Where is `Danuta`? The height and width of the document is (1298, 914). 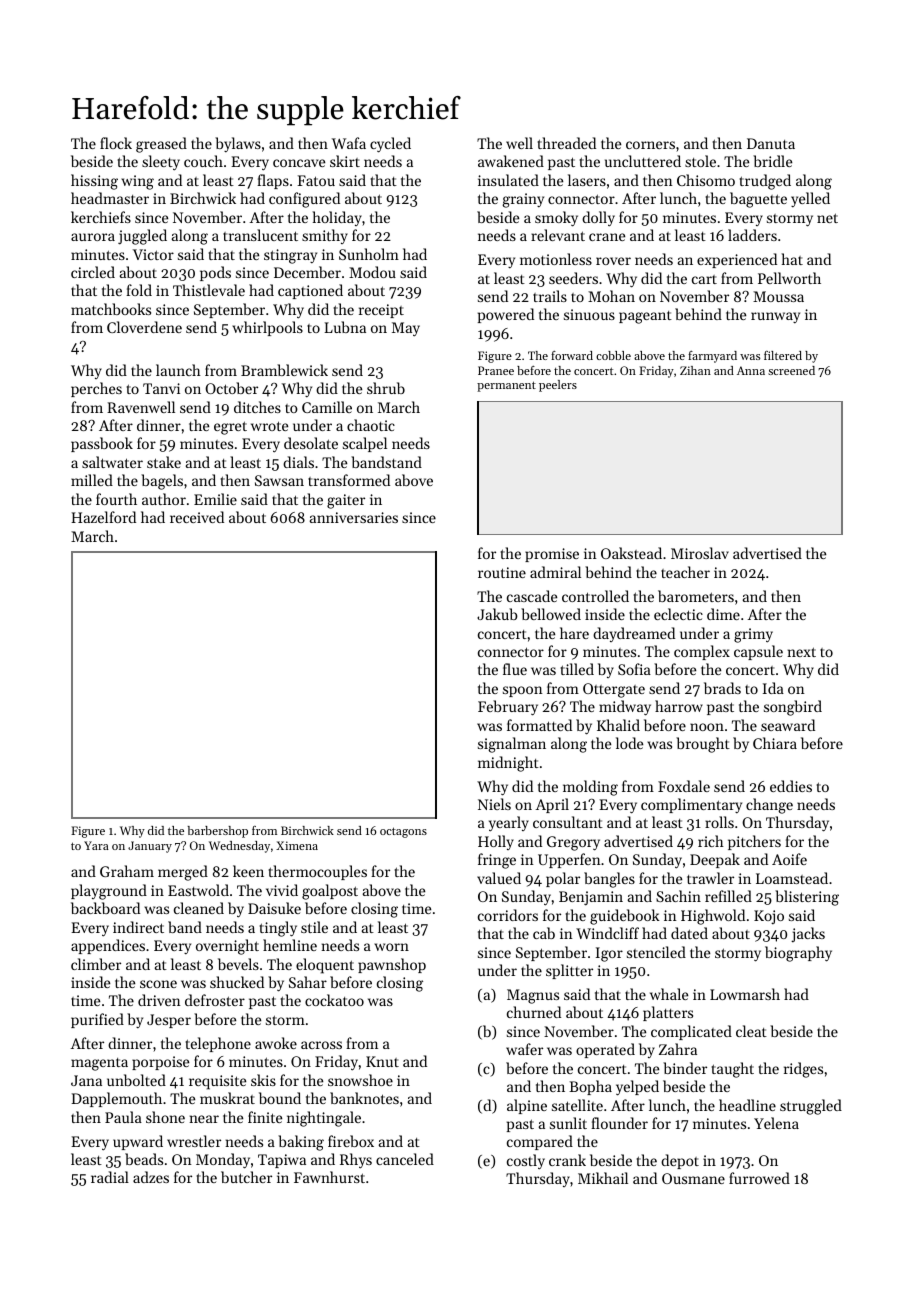 Danuta is located at coordinates (771, 143).
